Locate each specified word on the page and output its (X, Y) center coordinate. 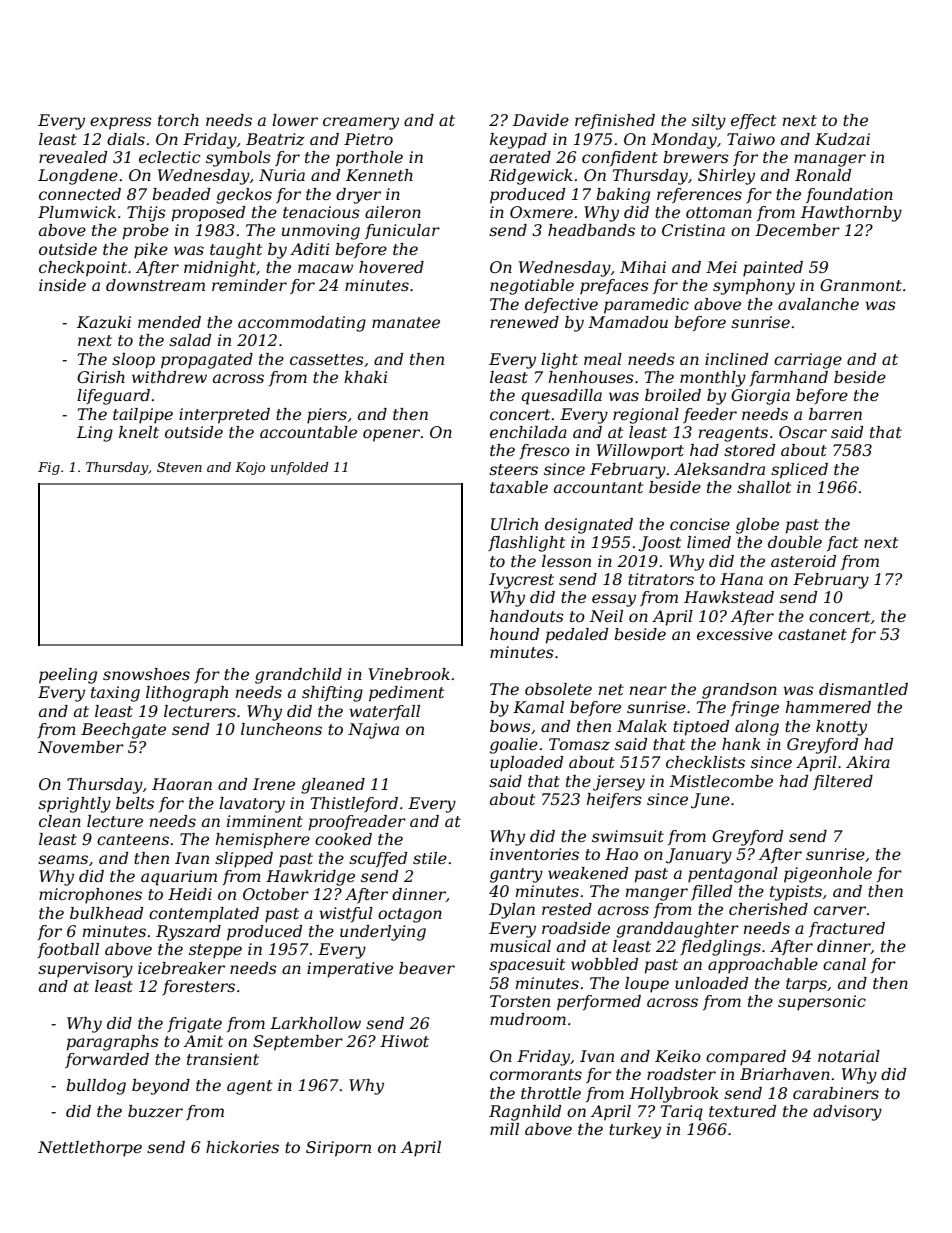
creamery (361, 123)
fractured (847, 929)
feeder (710, 415)
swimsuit (628, 836)
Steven (179, 467)
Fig (49, 468)
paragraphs (112, 1043)
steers (513, 469)
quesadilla (561, 397)
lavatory (252, 805)
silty (709, 122)
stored (749, 450)
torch (178, 120)
